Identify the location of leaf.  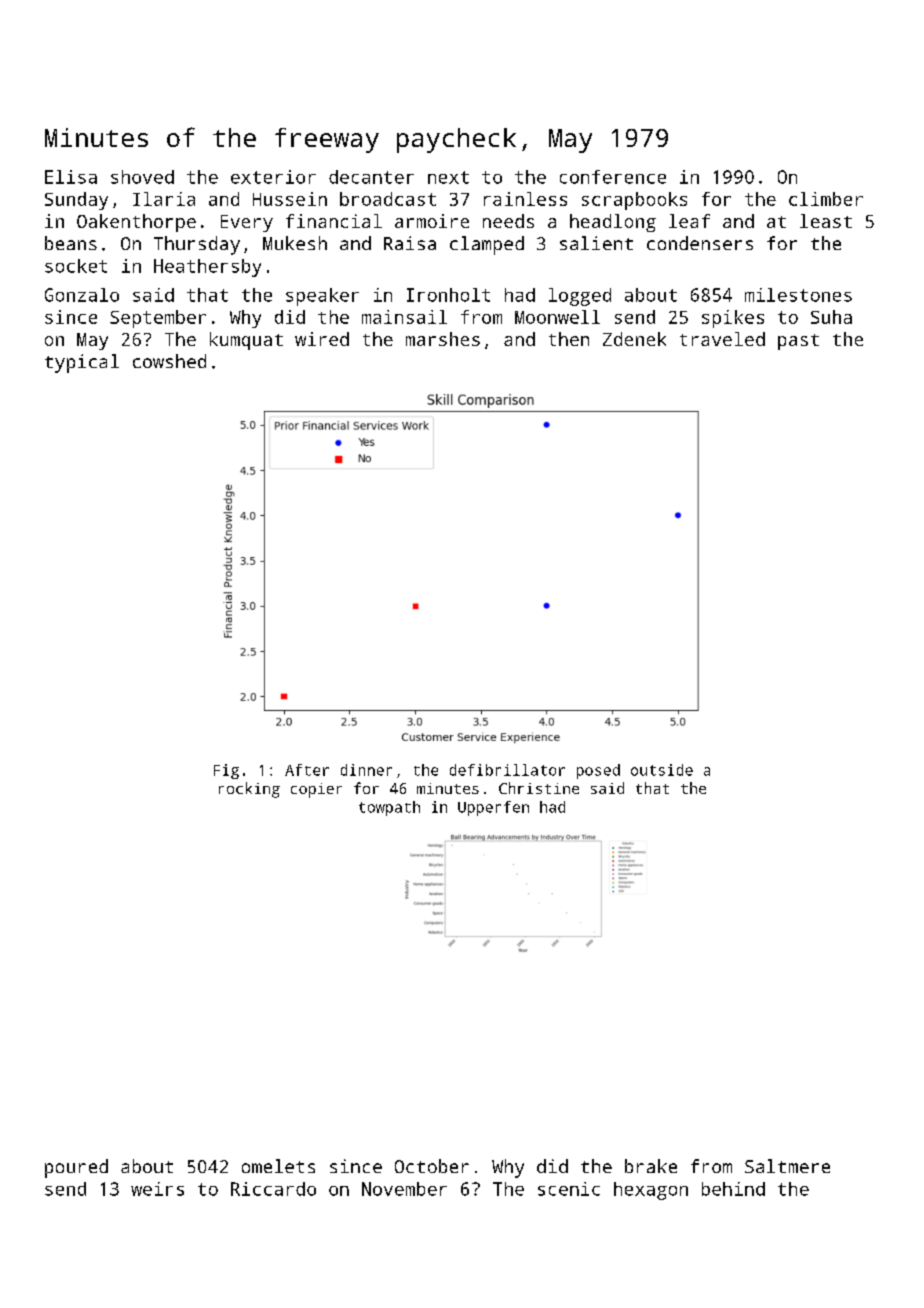
(689, 221).
